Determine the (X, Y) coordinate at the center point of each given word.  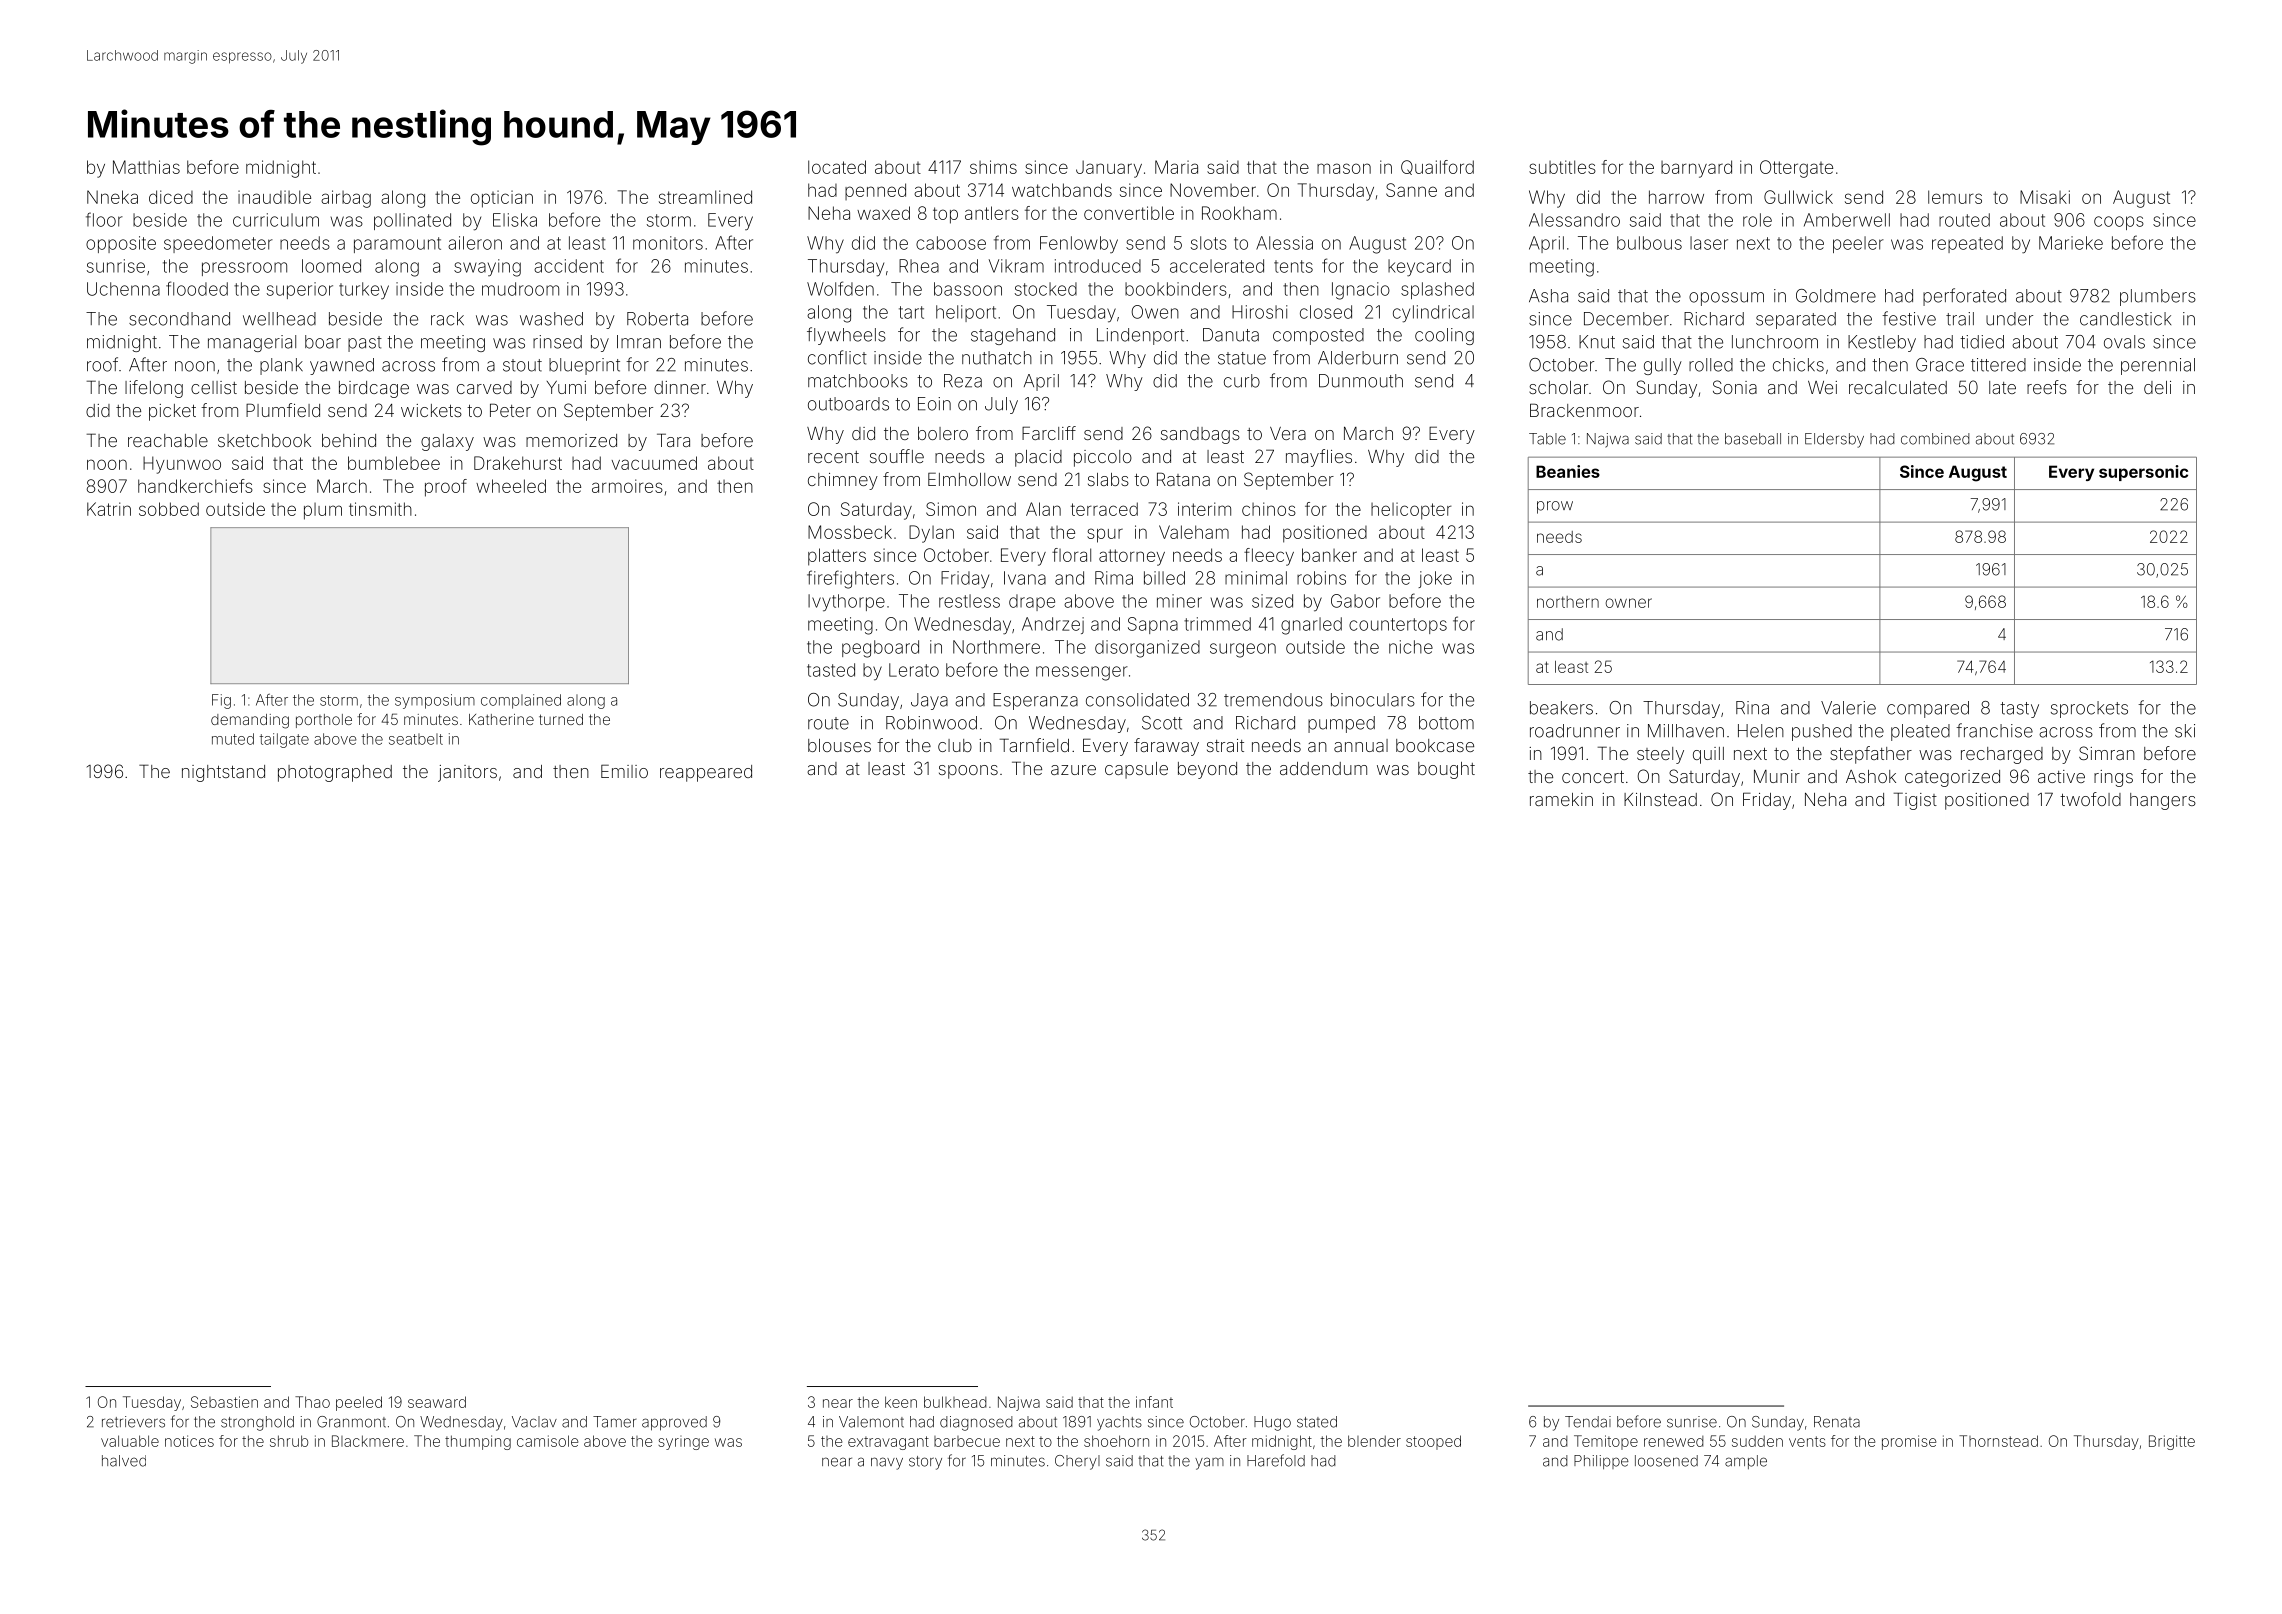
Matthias (146, 167)
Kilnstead (1660, 799)
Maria (1176, 167)
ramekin (1561, 799)
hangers (2163, 801)
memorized (571, 440)
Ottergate (1796, 169)
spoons (968, 772)
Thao (312, 1402)
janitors (467, 773)
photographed (335, 773)
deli (2157, 387)
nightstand (223, 773)
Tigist (1915, 801)
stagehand (1013, 336)
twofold (2090, 799)
